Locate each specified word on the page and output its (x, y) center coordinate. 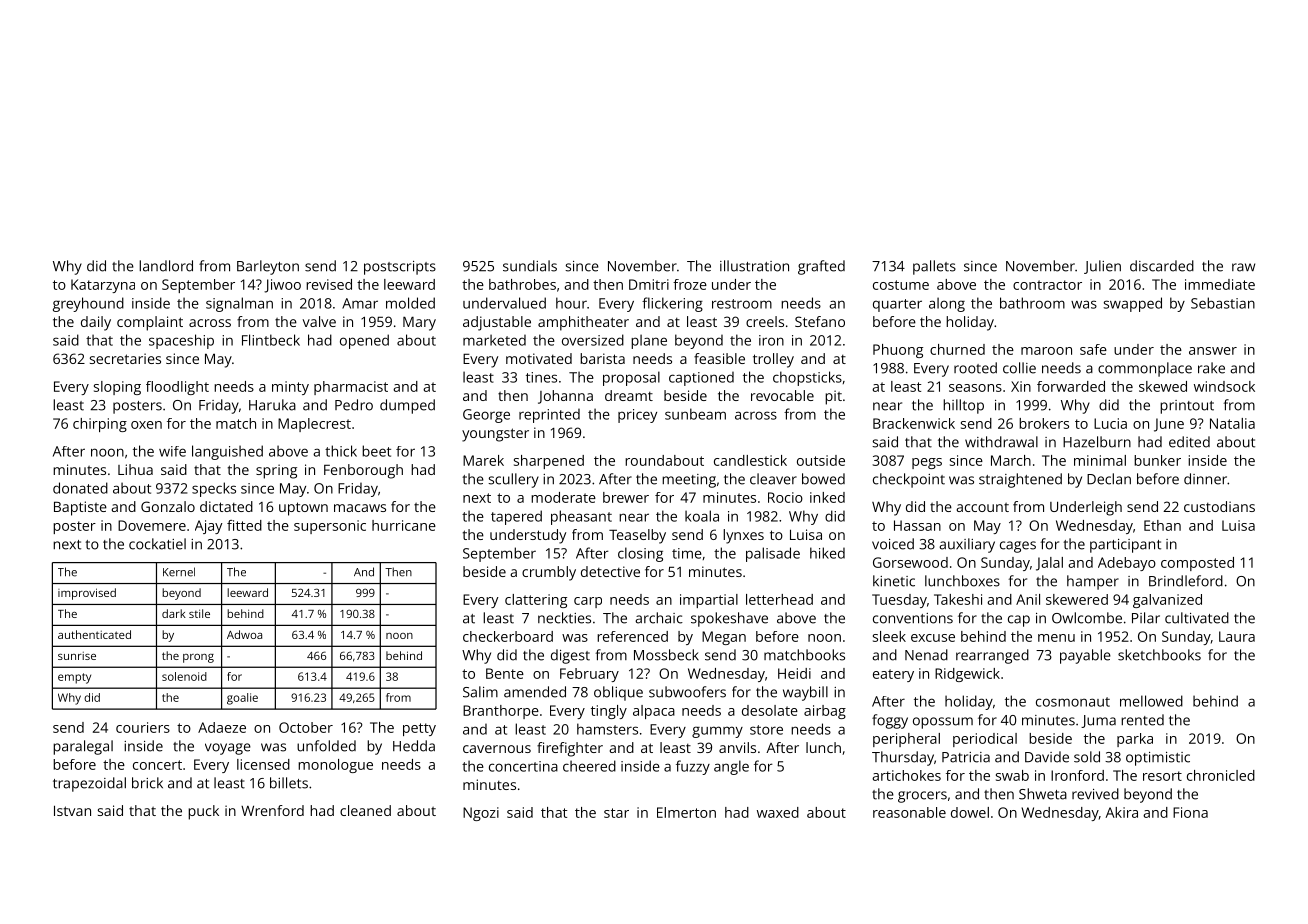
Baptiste (80, 508)
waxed (778, 812)
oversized (593, 340)
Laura (1237, 636)
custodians (1219, 506)
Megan (724, 638)
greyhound (88, 304)
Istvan (72, 810)
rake (1211, 368)
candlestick (750, 460)
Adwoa (244, 634)
